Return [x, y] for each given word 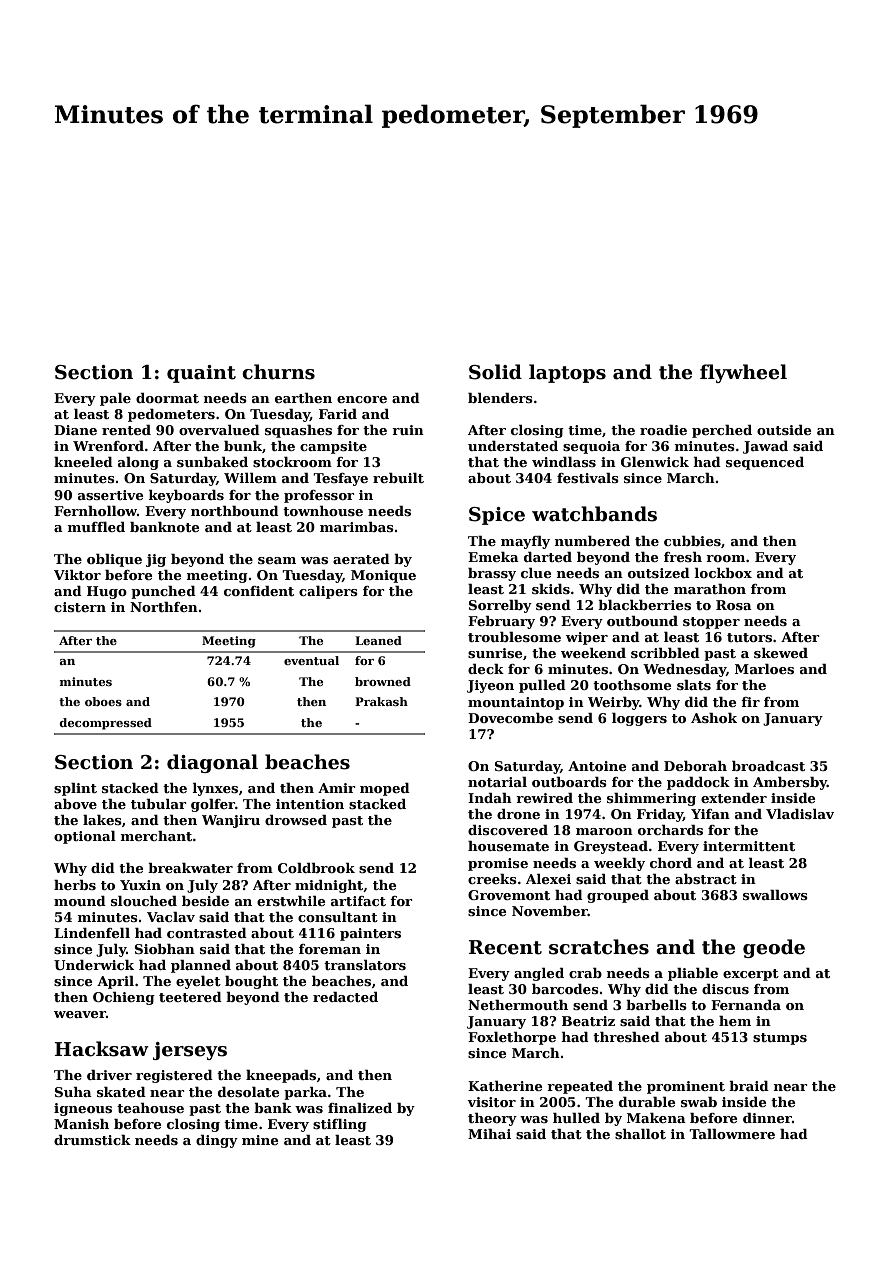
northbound [235, 511]
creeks [492, 879]
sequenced [765, 463]
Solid [495, 372]
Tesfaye [340, 479]
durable [647, 1102]
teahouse [150, 1108]
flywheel [743, 373]
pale [115, 399]
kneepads [281, 1076]
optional [85, 837]
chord [671, 863]
